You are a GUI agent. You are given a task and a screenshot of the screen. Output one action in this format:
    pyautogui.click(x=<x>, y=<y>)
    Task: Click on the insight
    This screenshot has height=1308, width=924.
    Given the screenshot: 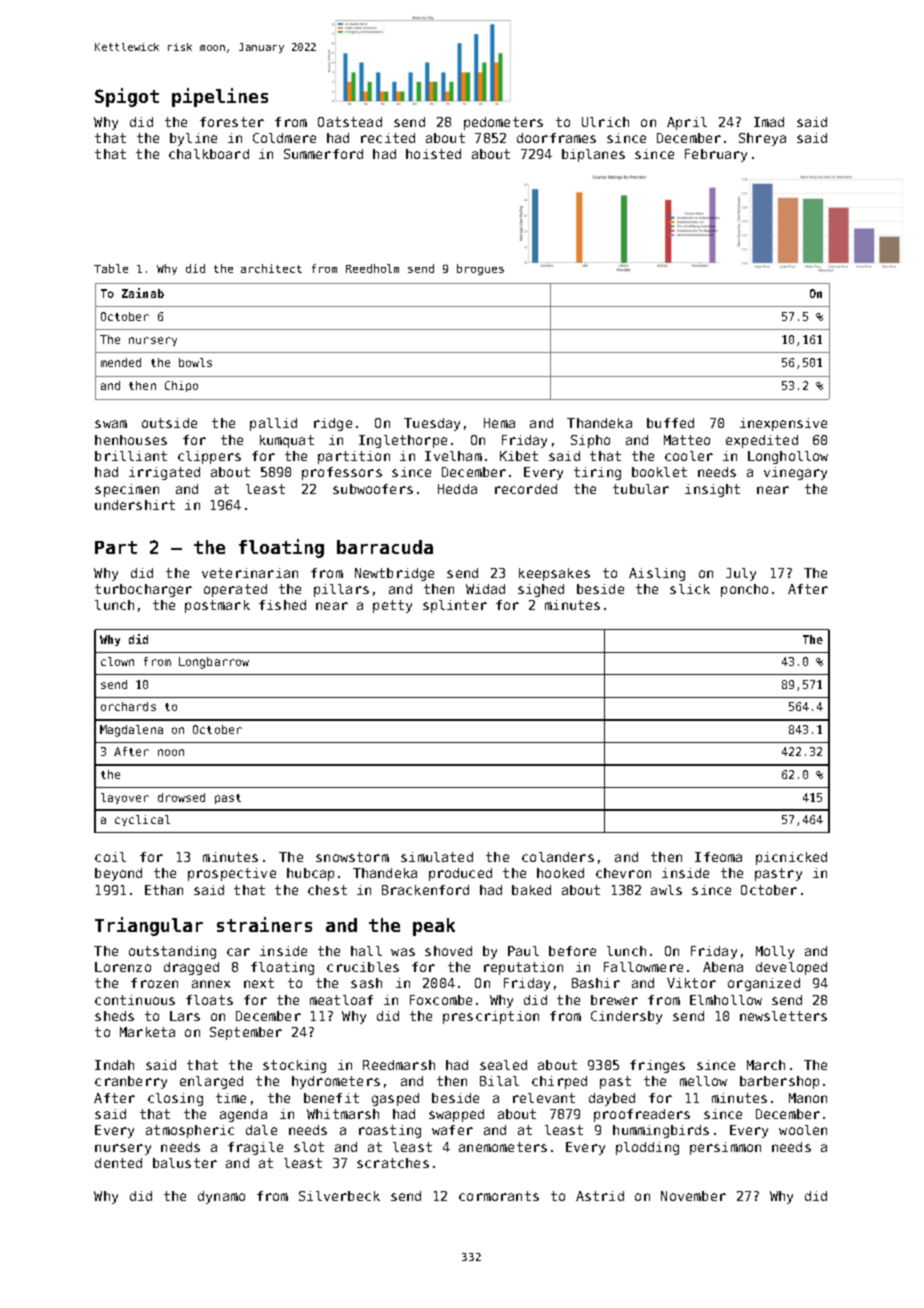 What is the action you would take?
    pyautogui.click(x=712, y=490)
